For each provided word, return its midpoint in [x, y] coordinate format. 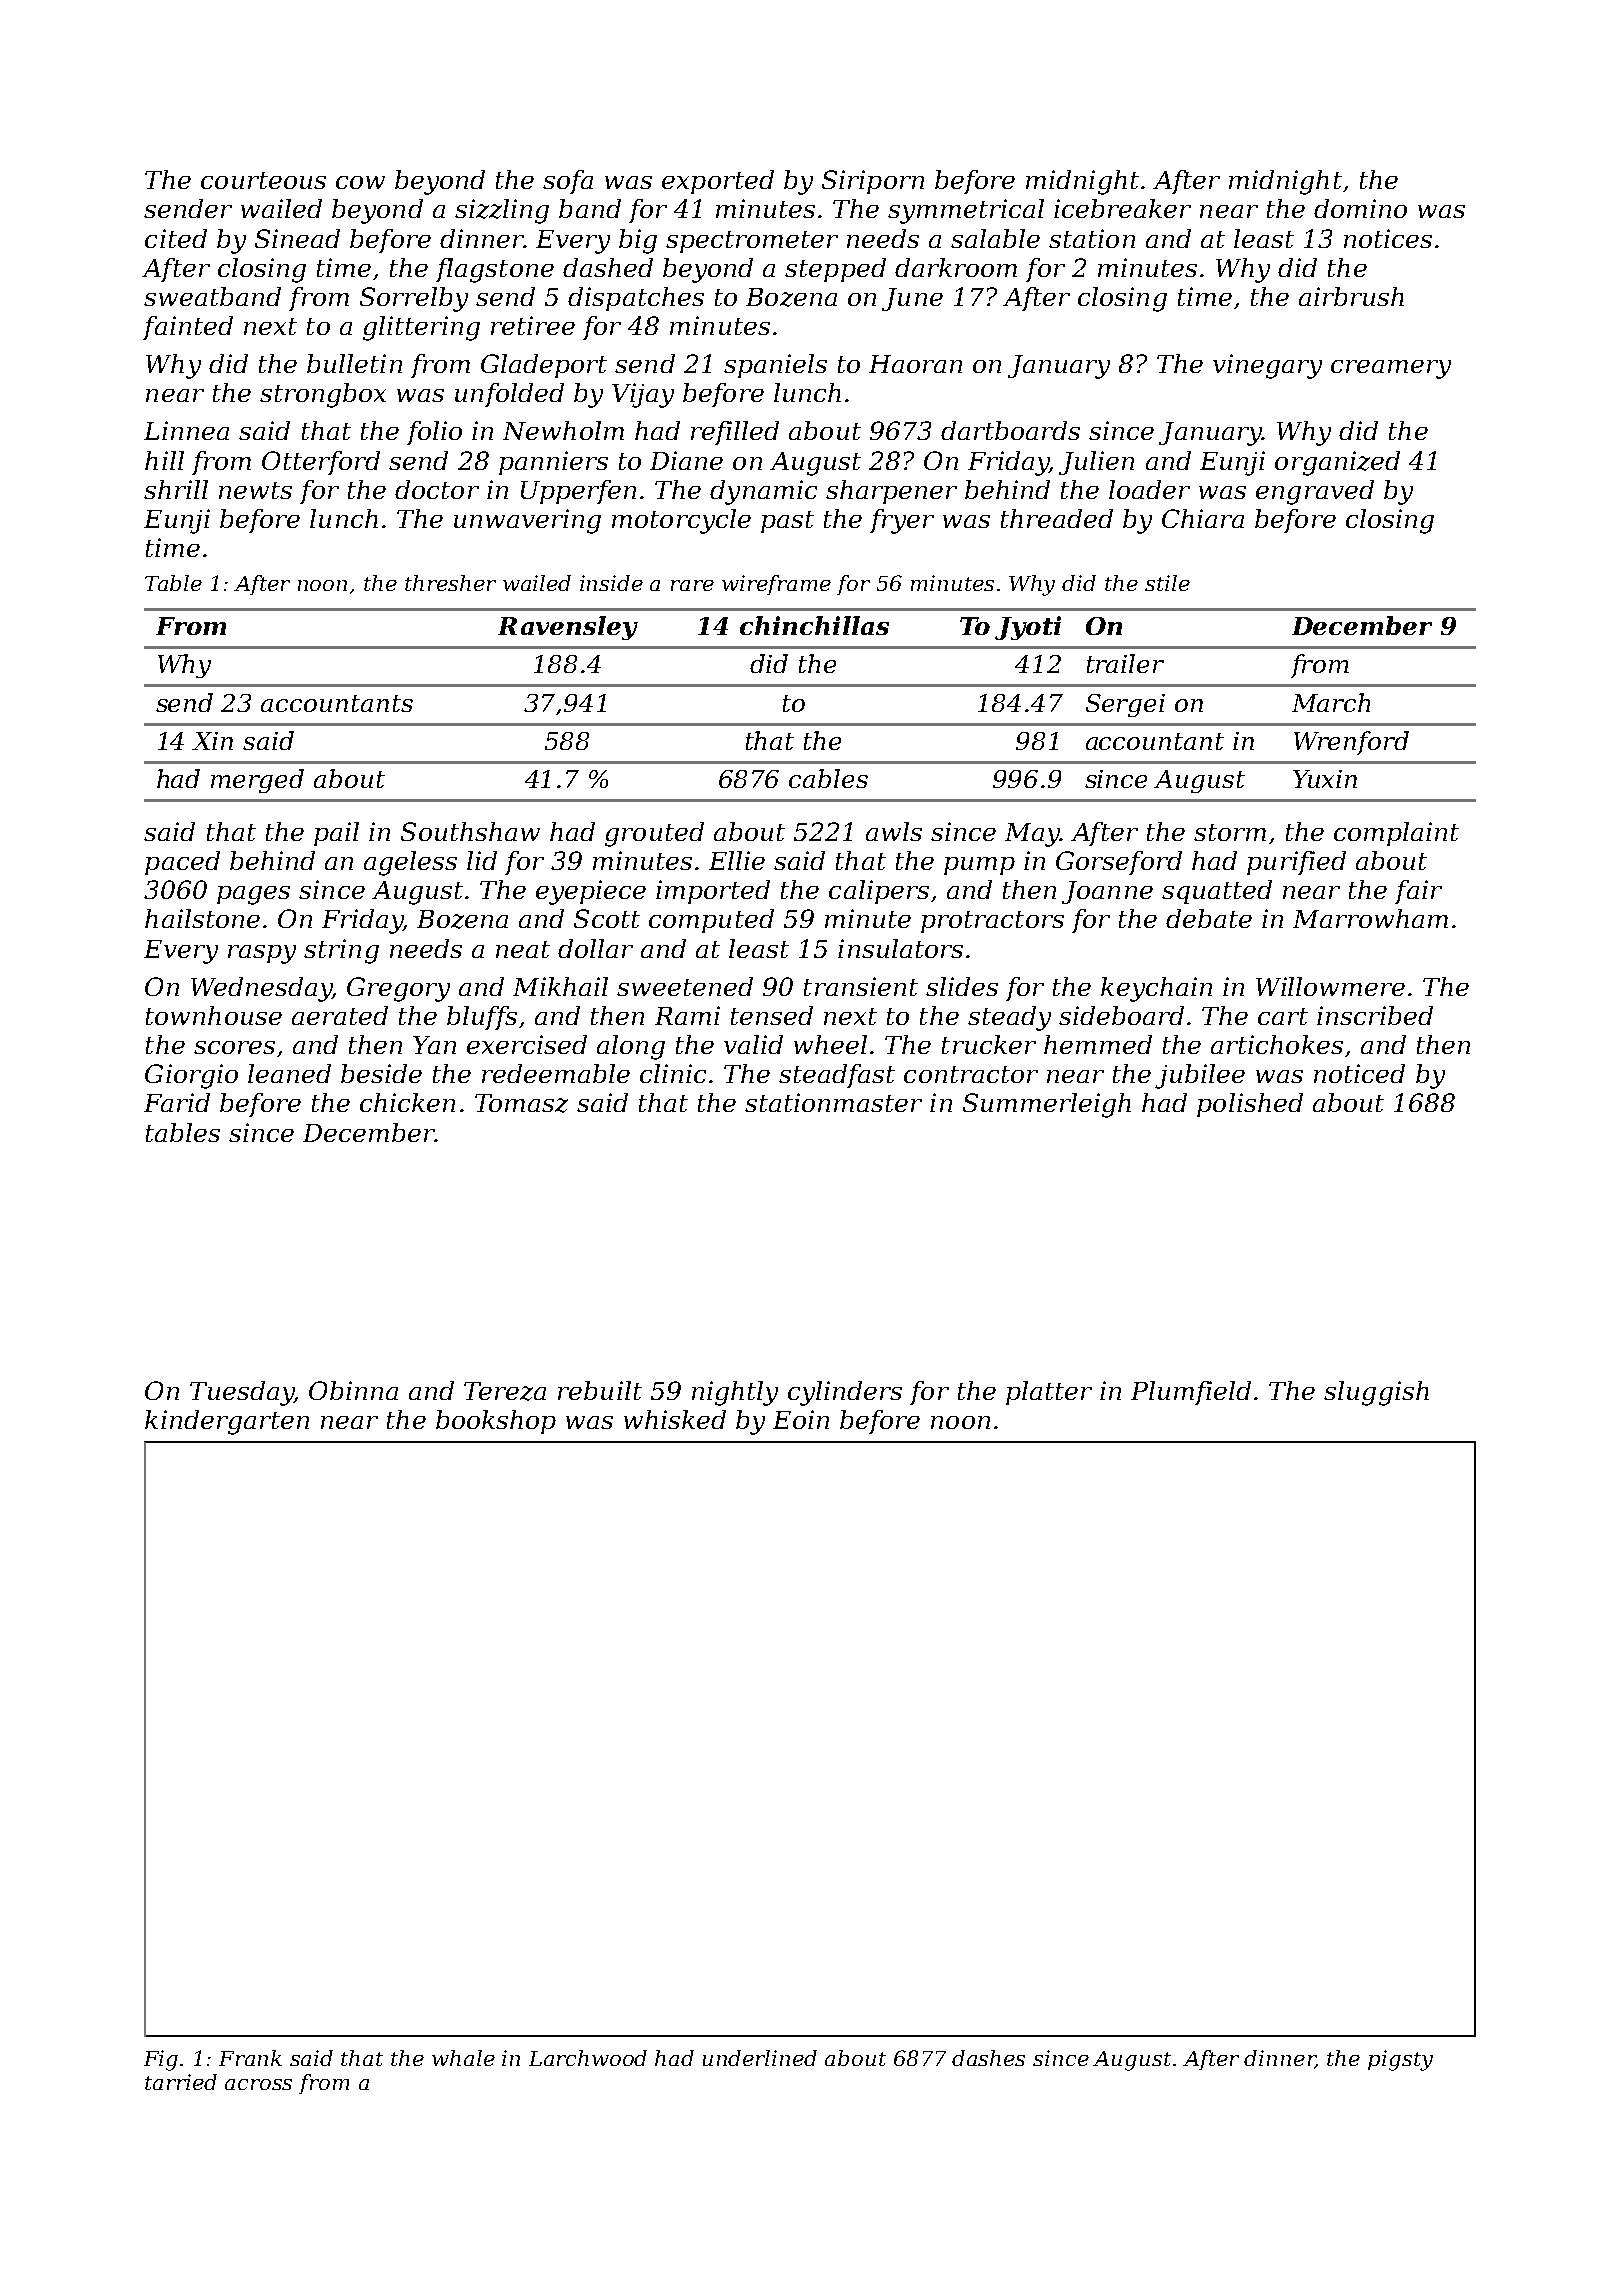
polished [1250, 1105]
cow [360, 182]
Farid [177, 1102]
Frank [250, 2058]
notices [1388, 238]
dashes [988, 2058]
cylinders [845, 1393]
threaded [1057, 518]
